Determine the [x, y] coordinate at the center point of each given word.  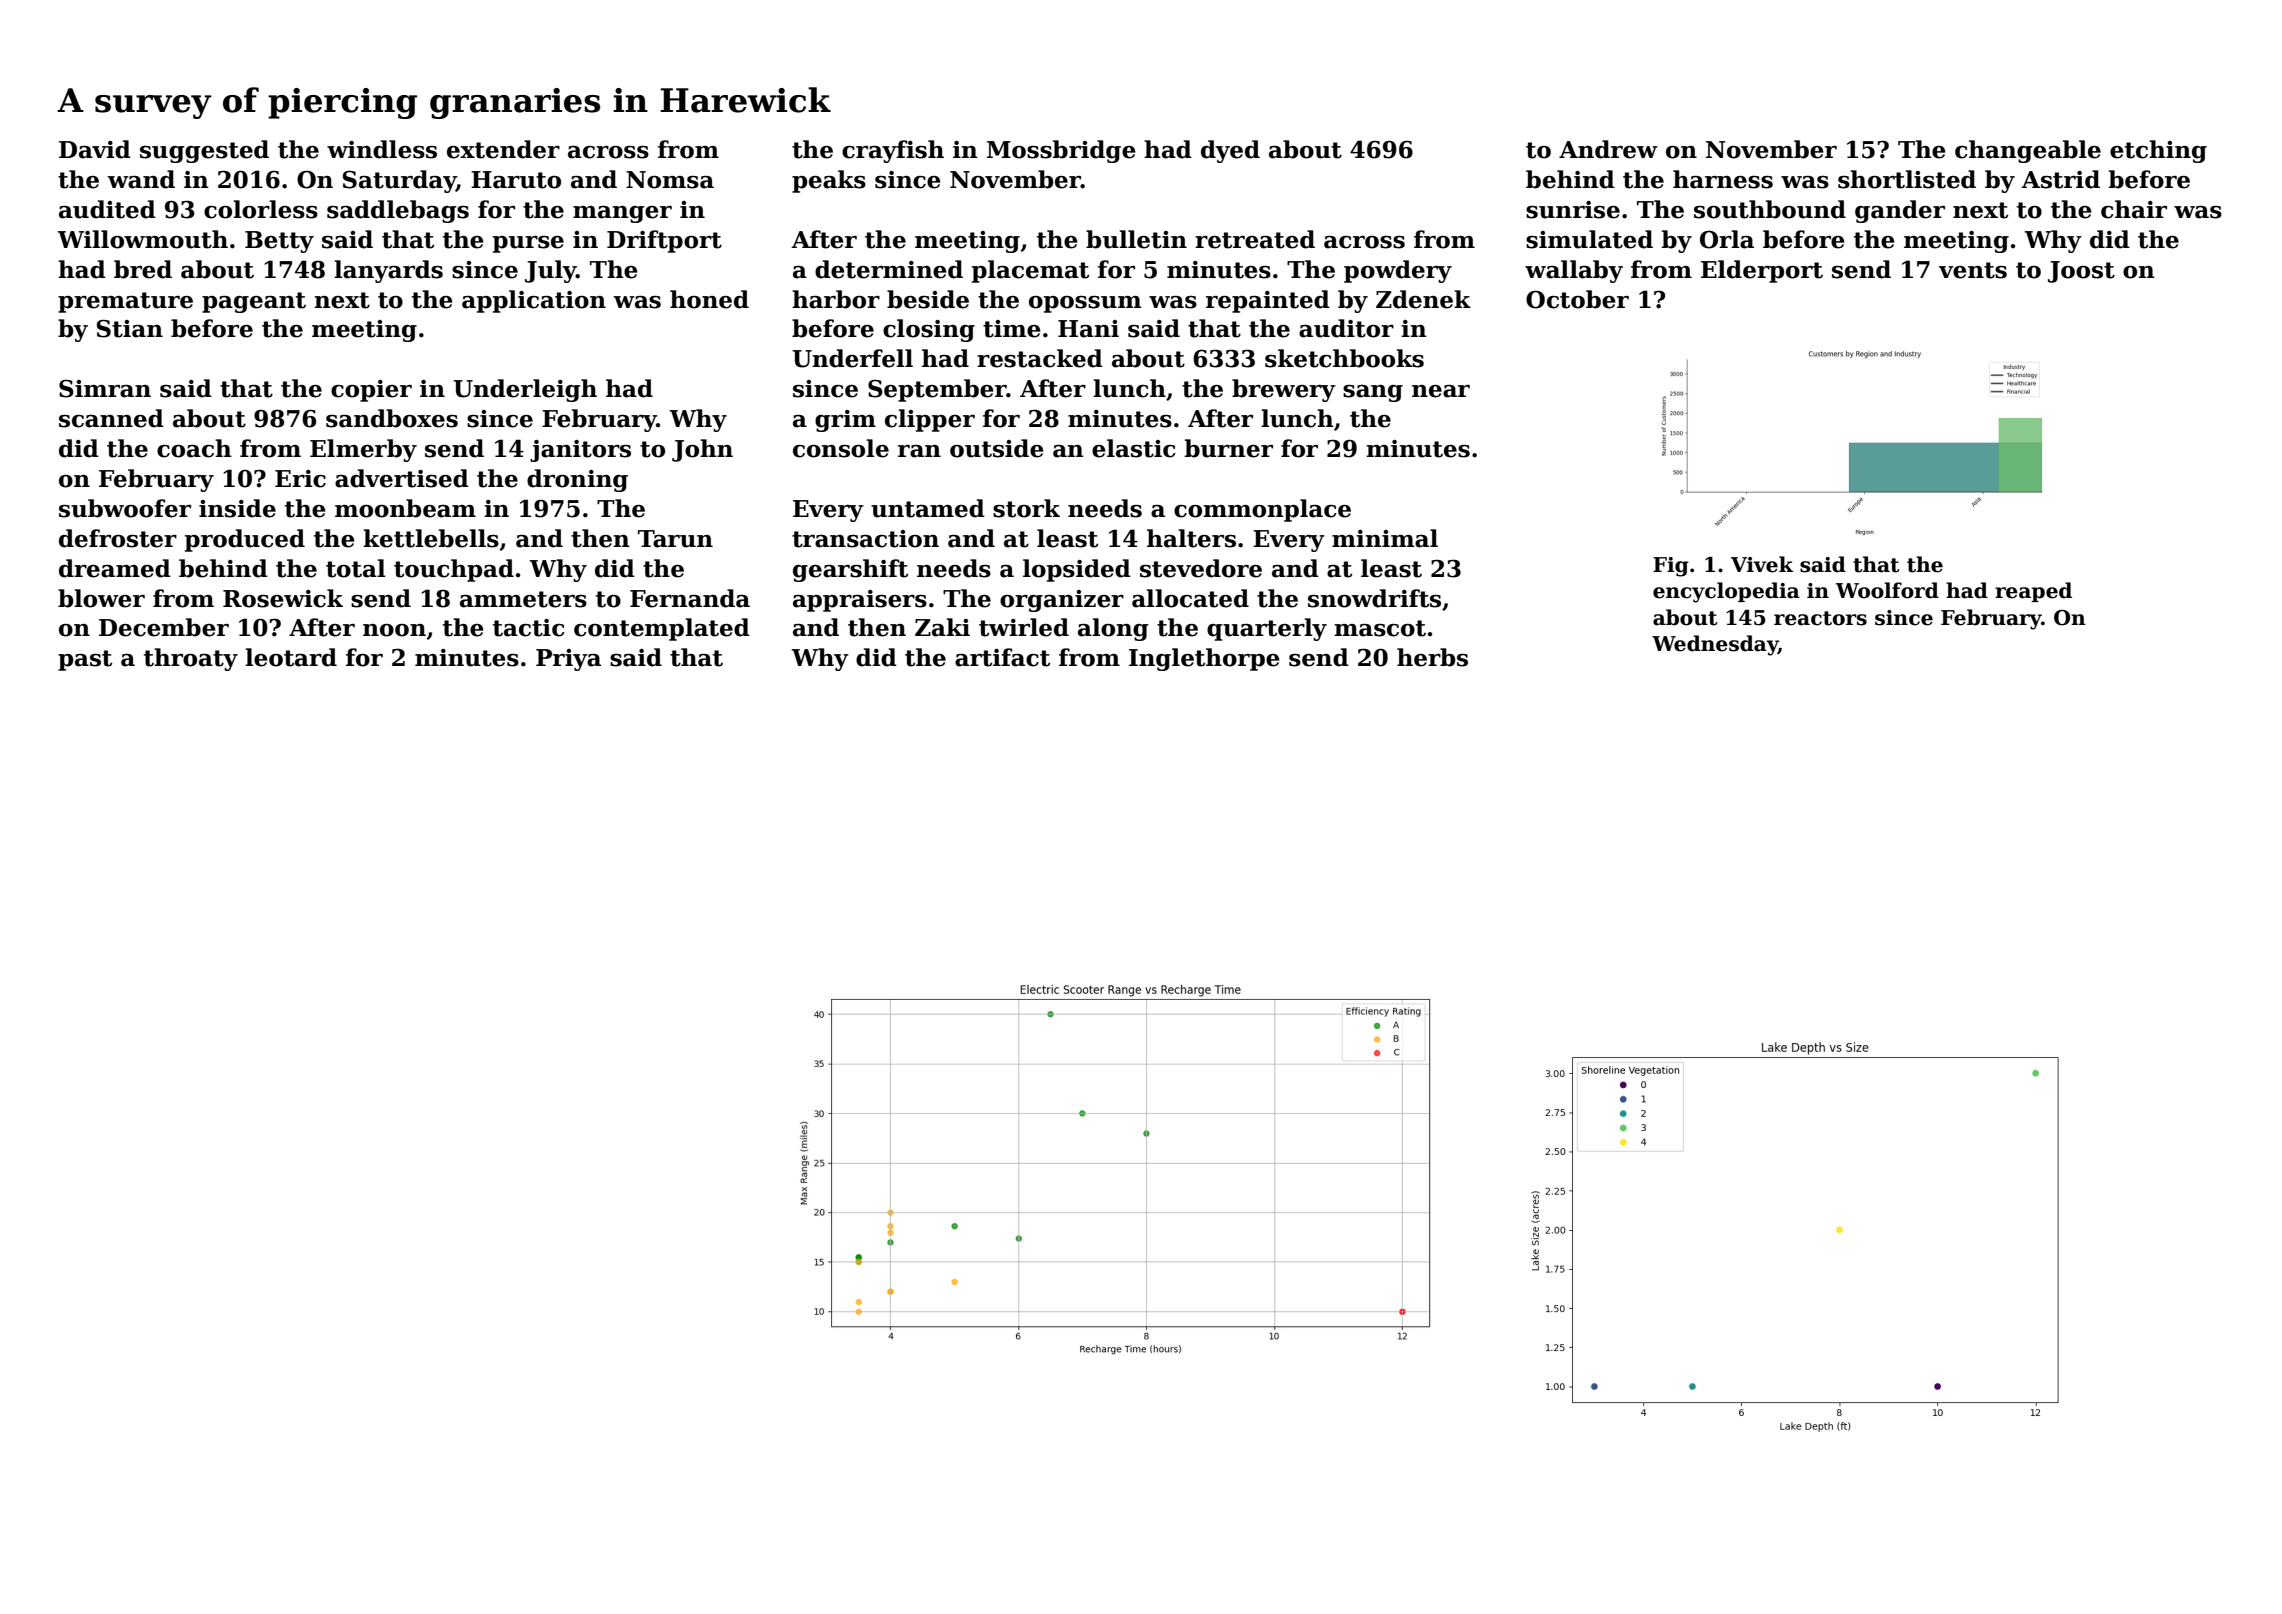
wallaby [1574, 271]
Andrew [1608, 149]
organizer [1062, 601]
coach [194, 448]
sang [1373, 393]
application [534, 301]
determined [889, 269]
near [1441, 391]
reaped [2033, 592]
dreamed [115, 568]
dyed [1230, 151]
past [85, 660]
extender [503, 149]
